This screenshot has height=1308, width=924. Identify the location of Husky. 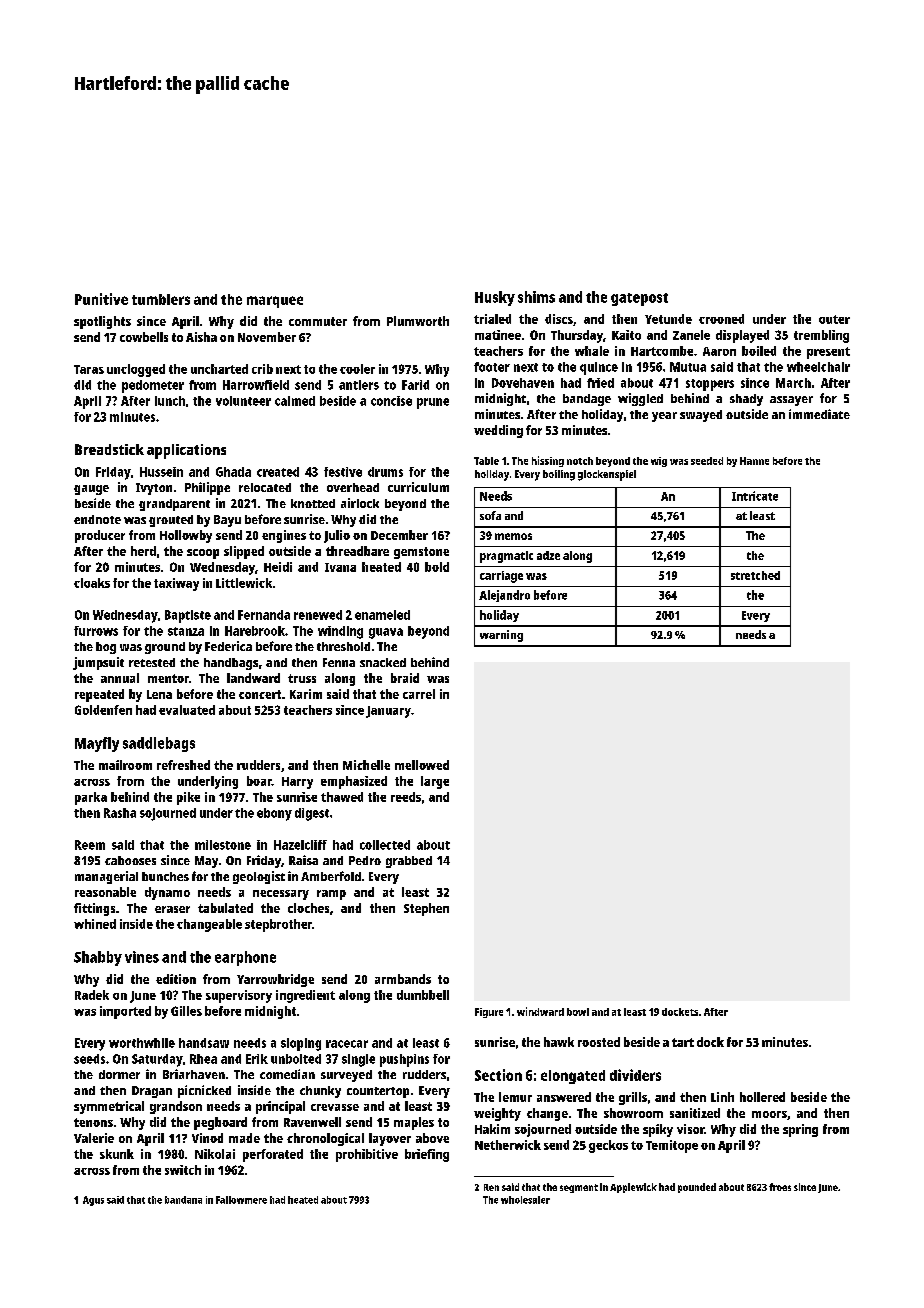
(495, 298).
